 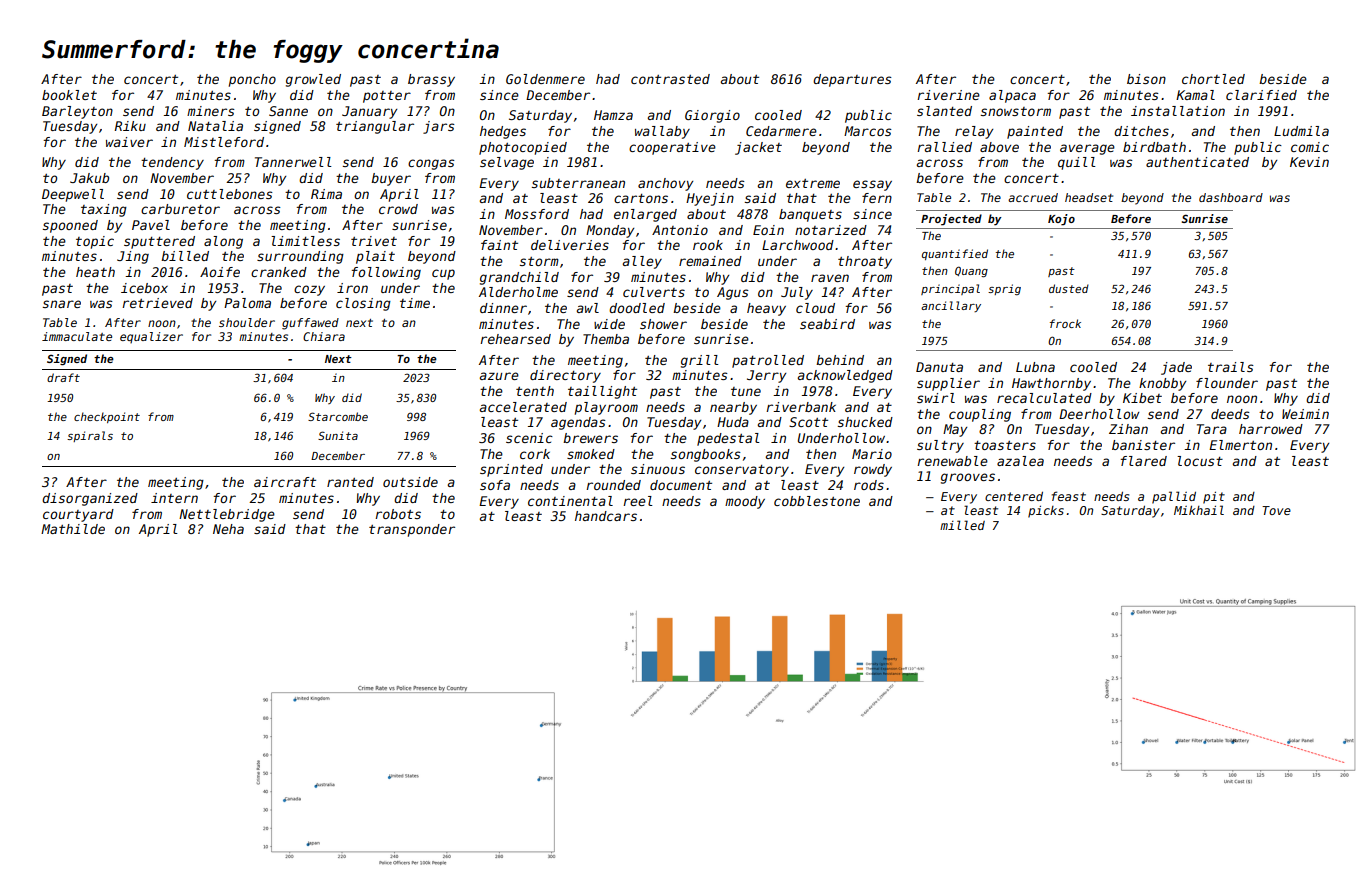 I want to click on Scott, so click(x=808, y=422).
